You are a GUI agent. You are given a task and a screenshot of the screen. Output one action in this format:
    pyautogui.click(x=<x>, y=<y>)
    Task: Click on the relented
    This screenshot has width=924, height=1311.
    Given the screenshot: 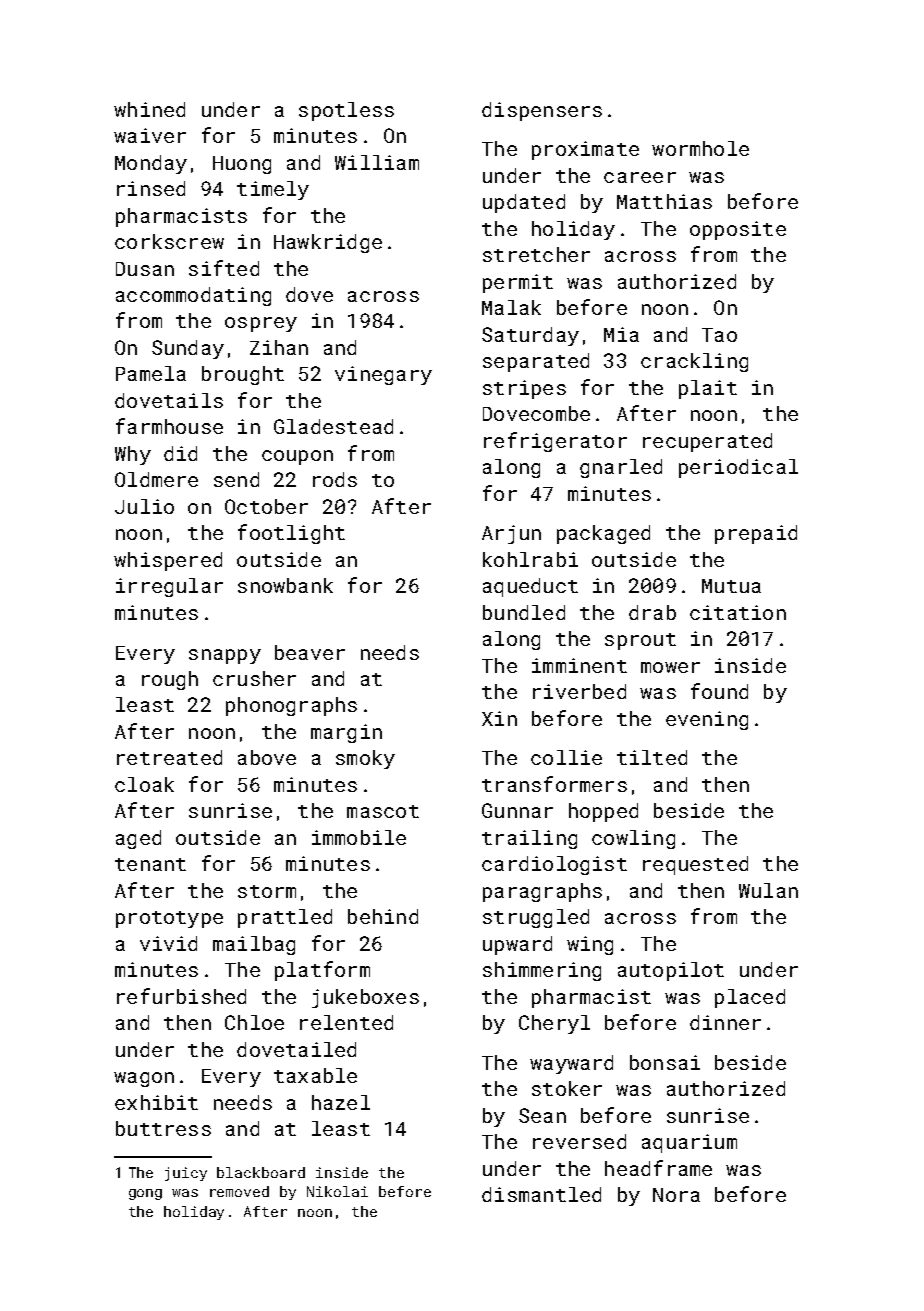 What is the action you would take?
    pyautogui.click(x=346, y=1022)
